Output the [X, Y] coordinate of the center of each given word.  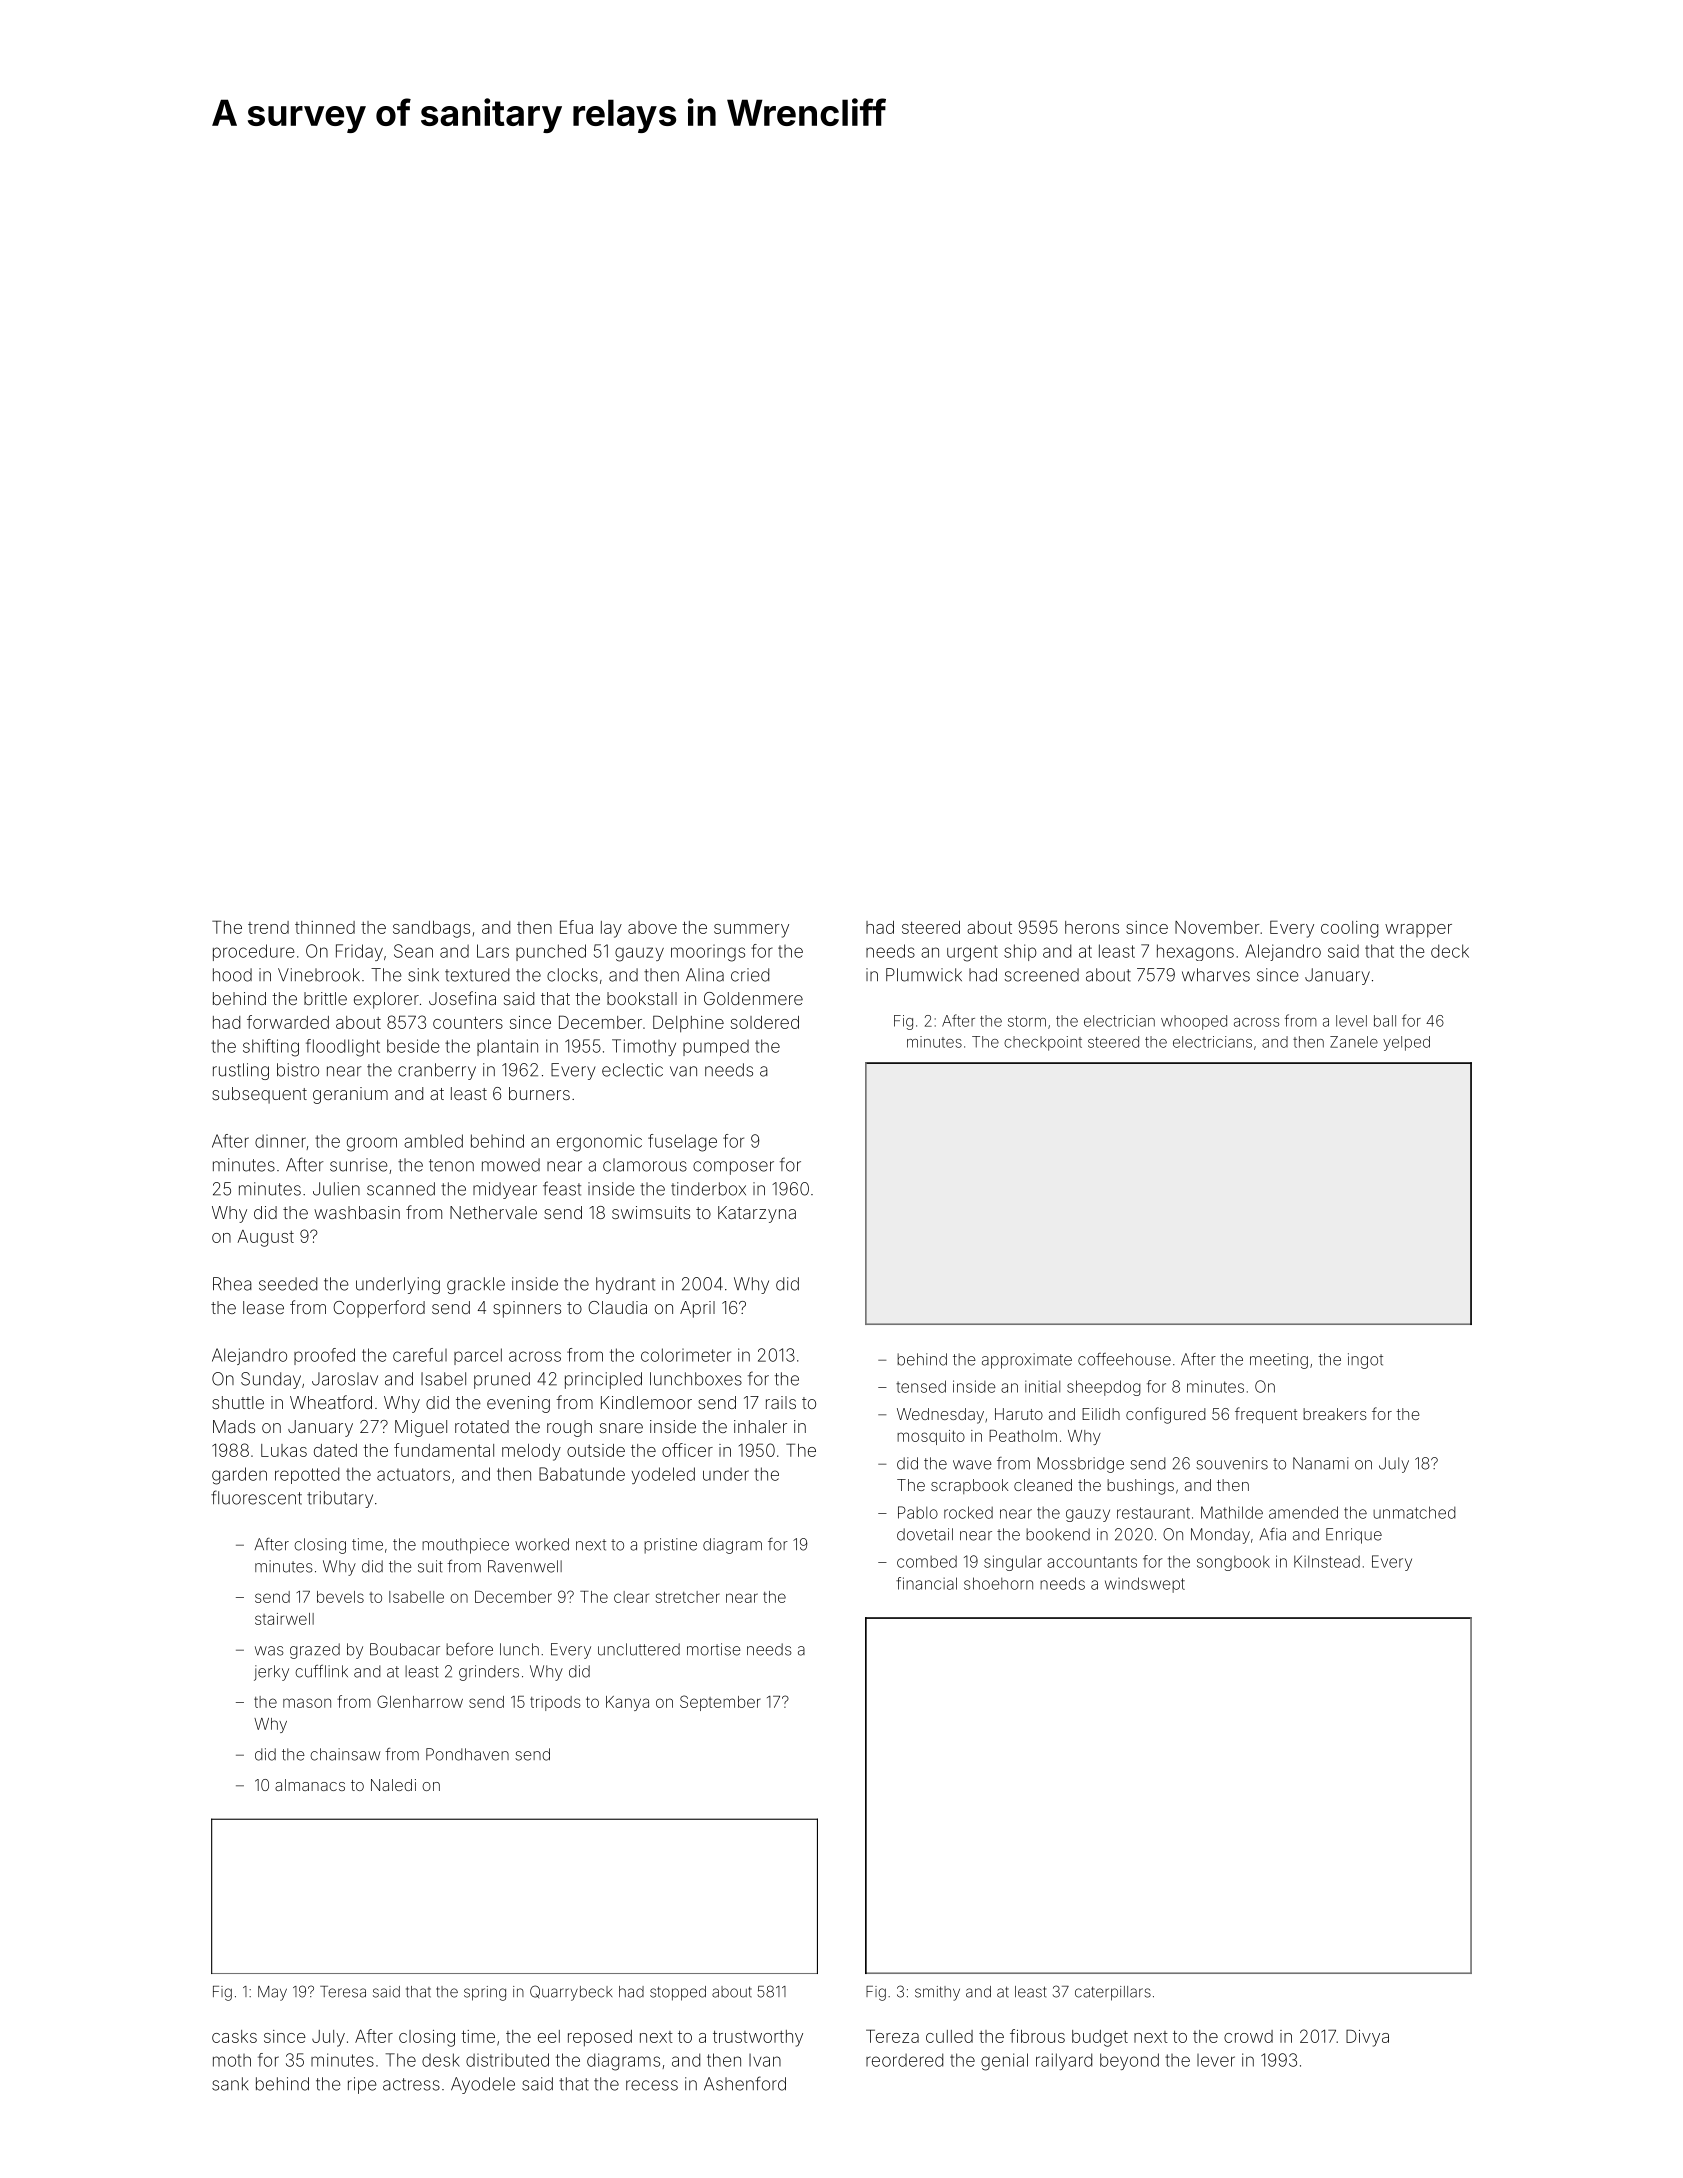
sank [230, 2084]
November [1217, 927]
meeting [1279, 1361]
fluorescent [256, 1497]
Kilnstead [1327, 1561]
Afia [1273, 1534]
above [652, 927]
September [720, 1703]
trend [268, 927]
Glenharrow [420, 1701]
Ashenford [745, 2083]
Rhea [232, 1284]
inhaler [760, 1426]
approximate [1027, 1361]
